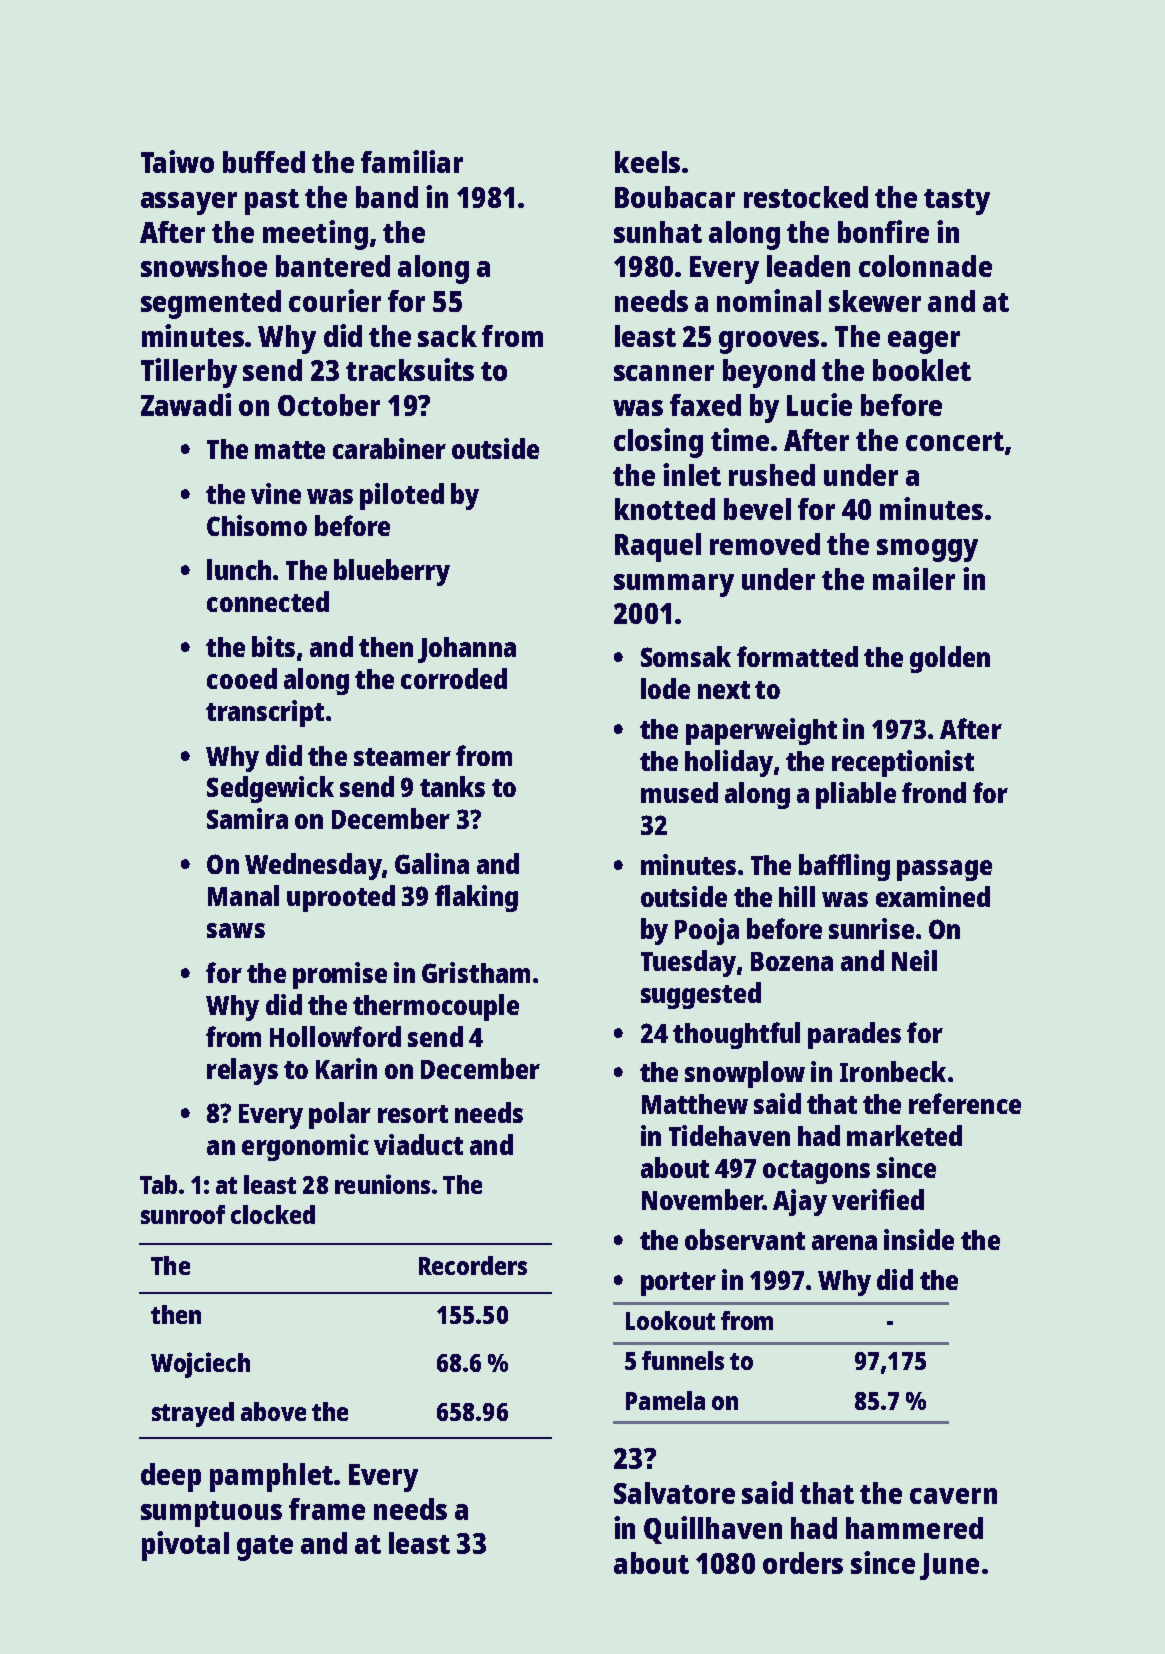 The height and width of the document is (1654, 1165). Describe the element at coordinates (329, 405) in the document. I see `October` at that location.
